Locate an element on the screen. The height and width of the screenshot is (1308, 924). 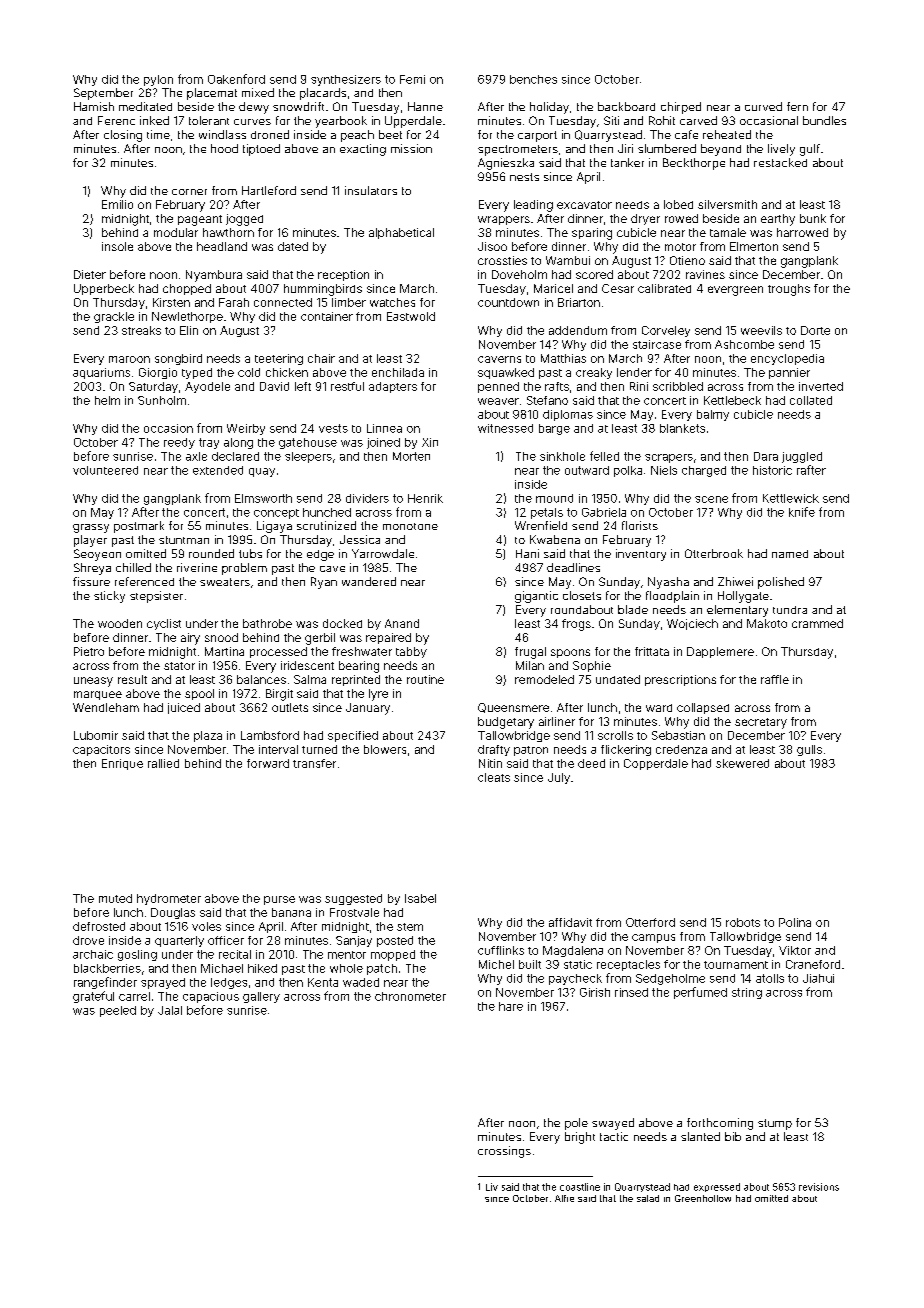
frogs is located at coordinates (576, 625).
